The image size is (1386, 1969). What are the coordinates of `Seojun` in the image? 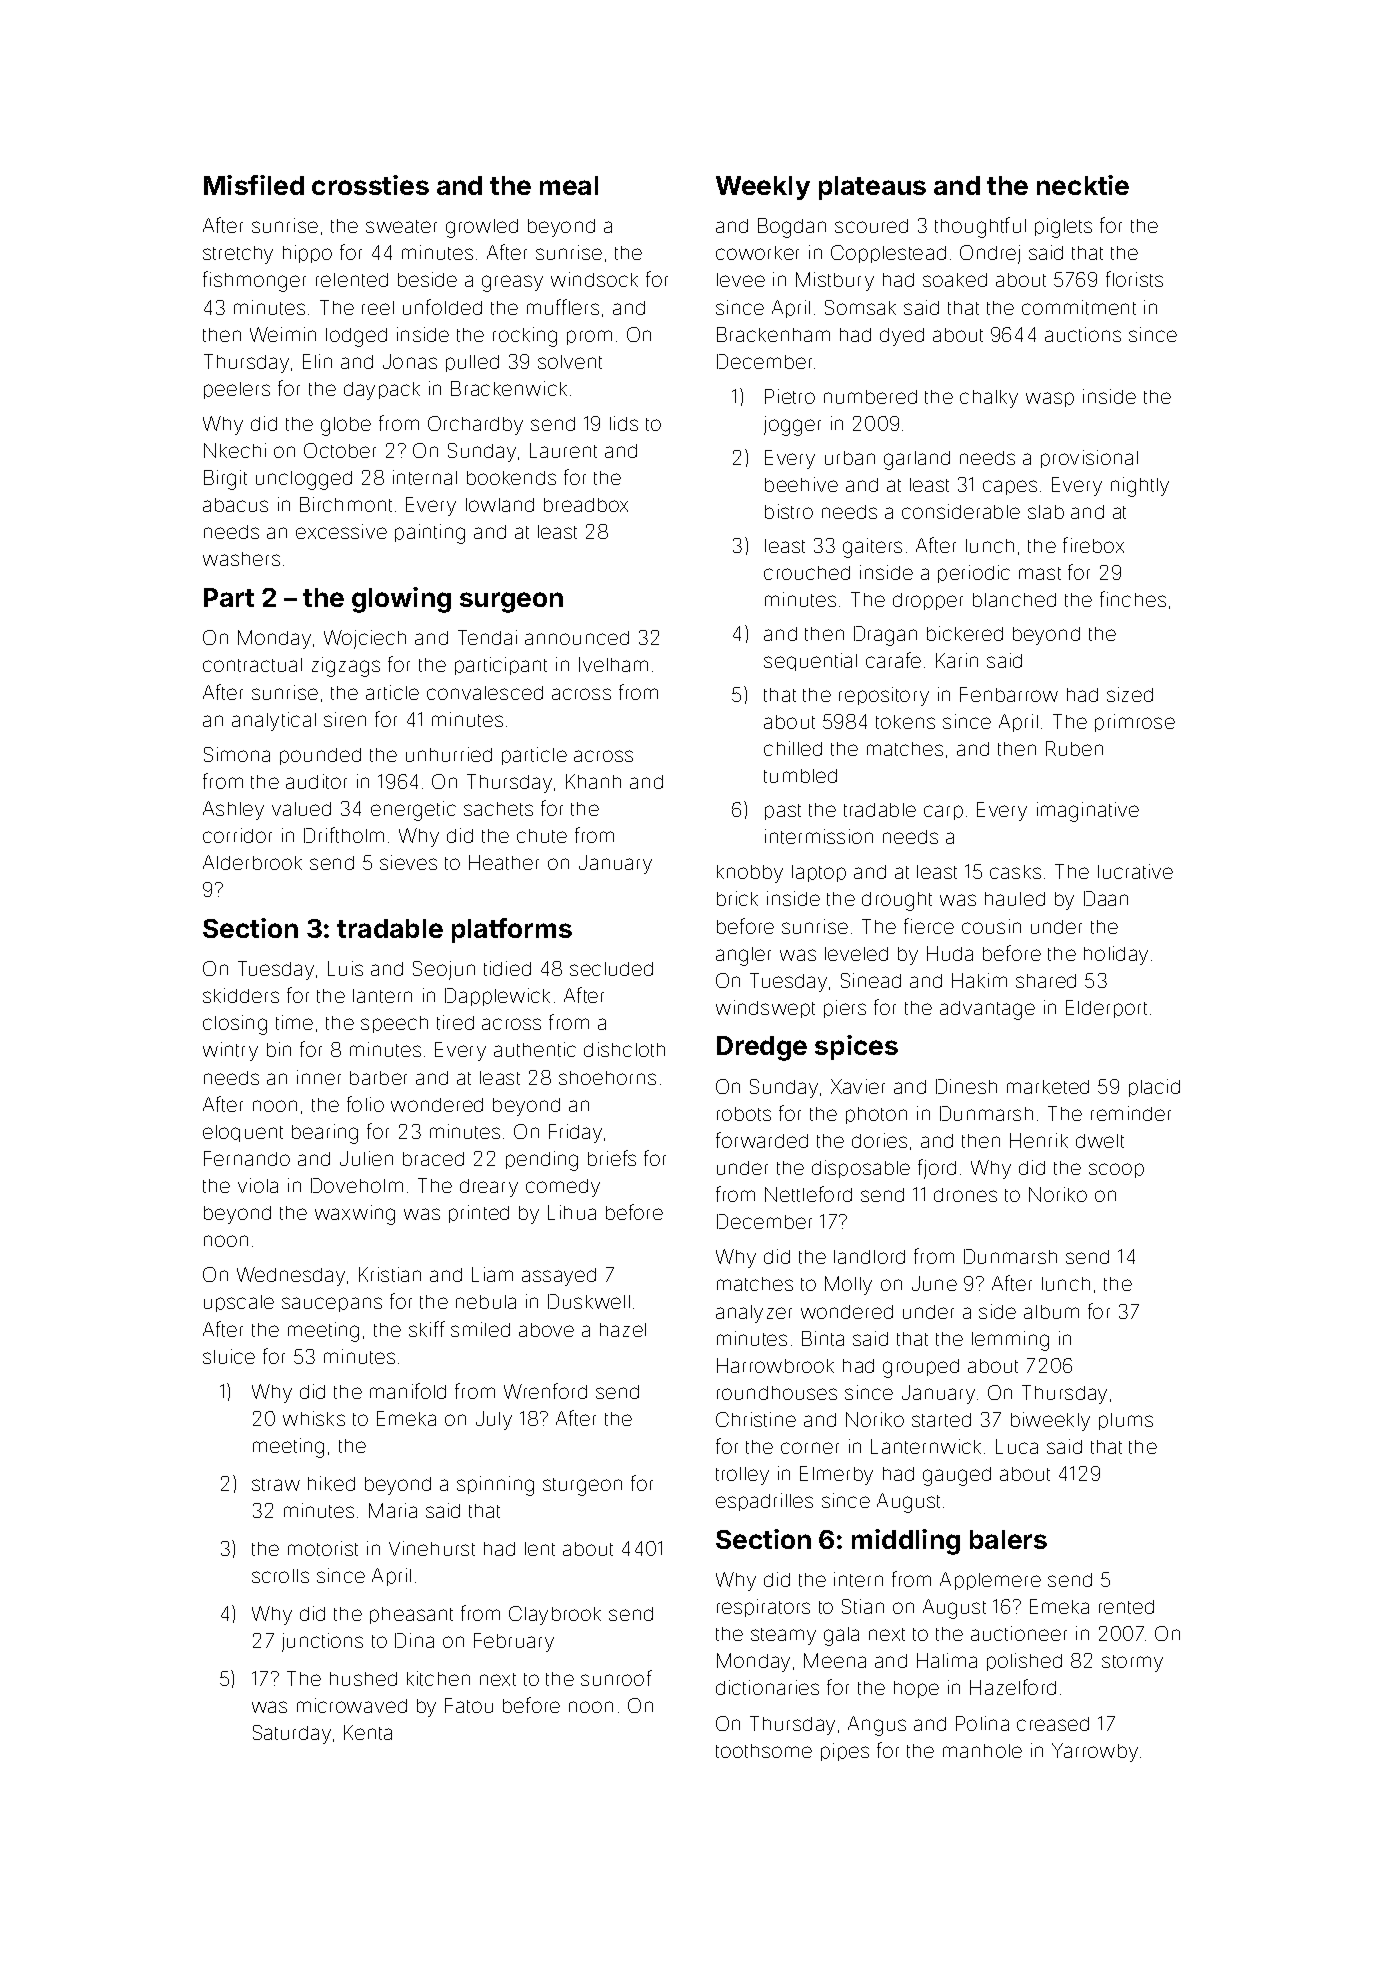 It's located at (444, 970).
